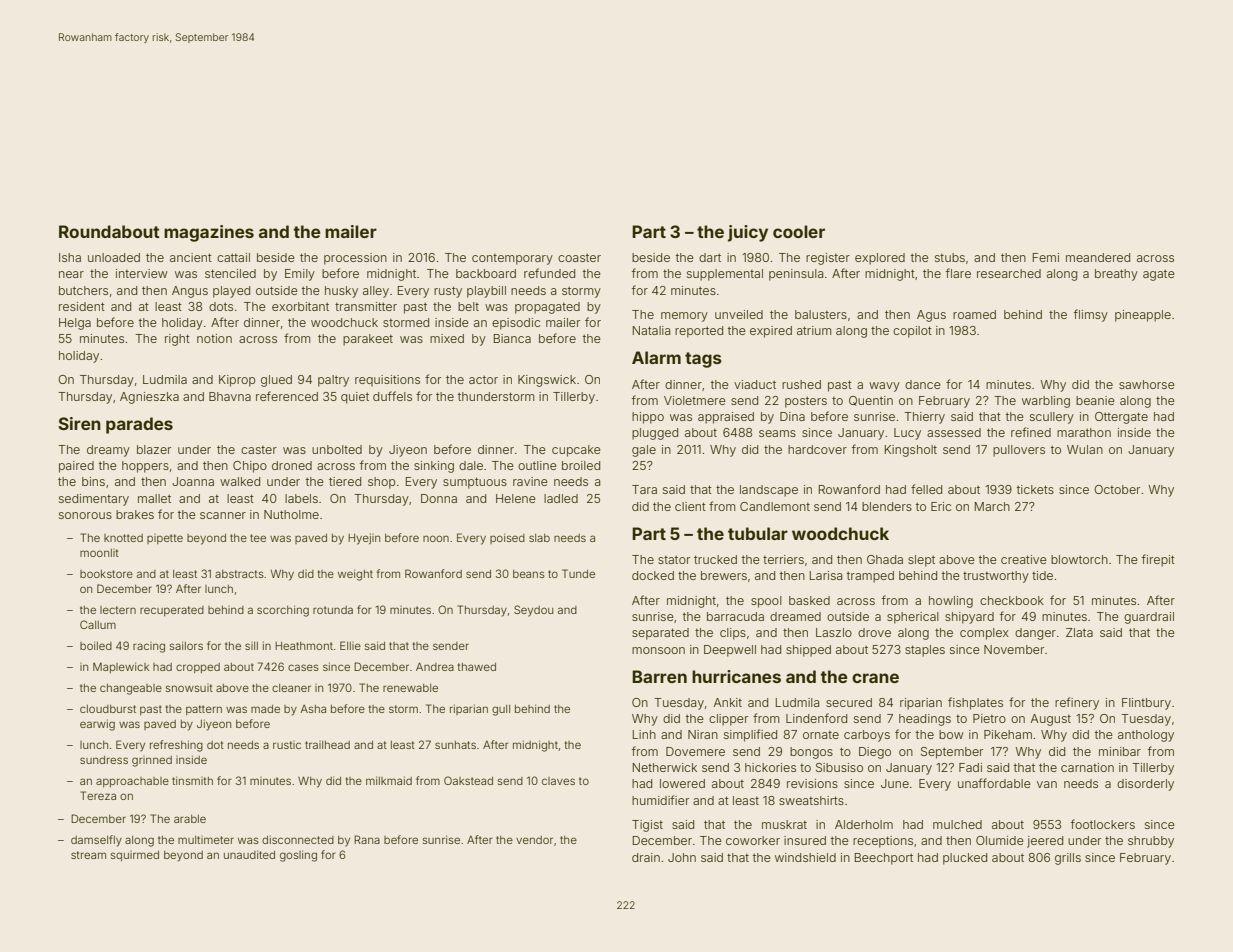 The width and height of the screenshot is (1233, 952). What do you see at coordinates (1079, 632) in the screenshot?
I see `Zlata` at bounding box center [1079, 632].
